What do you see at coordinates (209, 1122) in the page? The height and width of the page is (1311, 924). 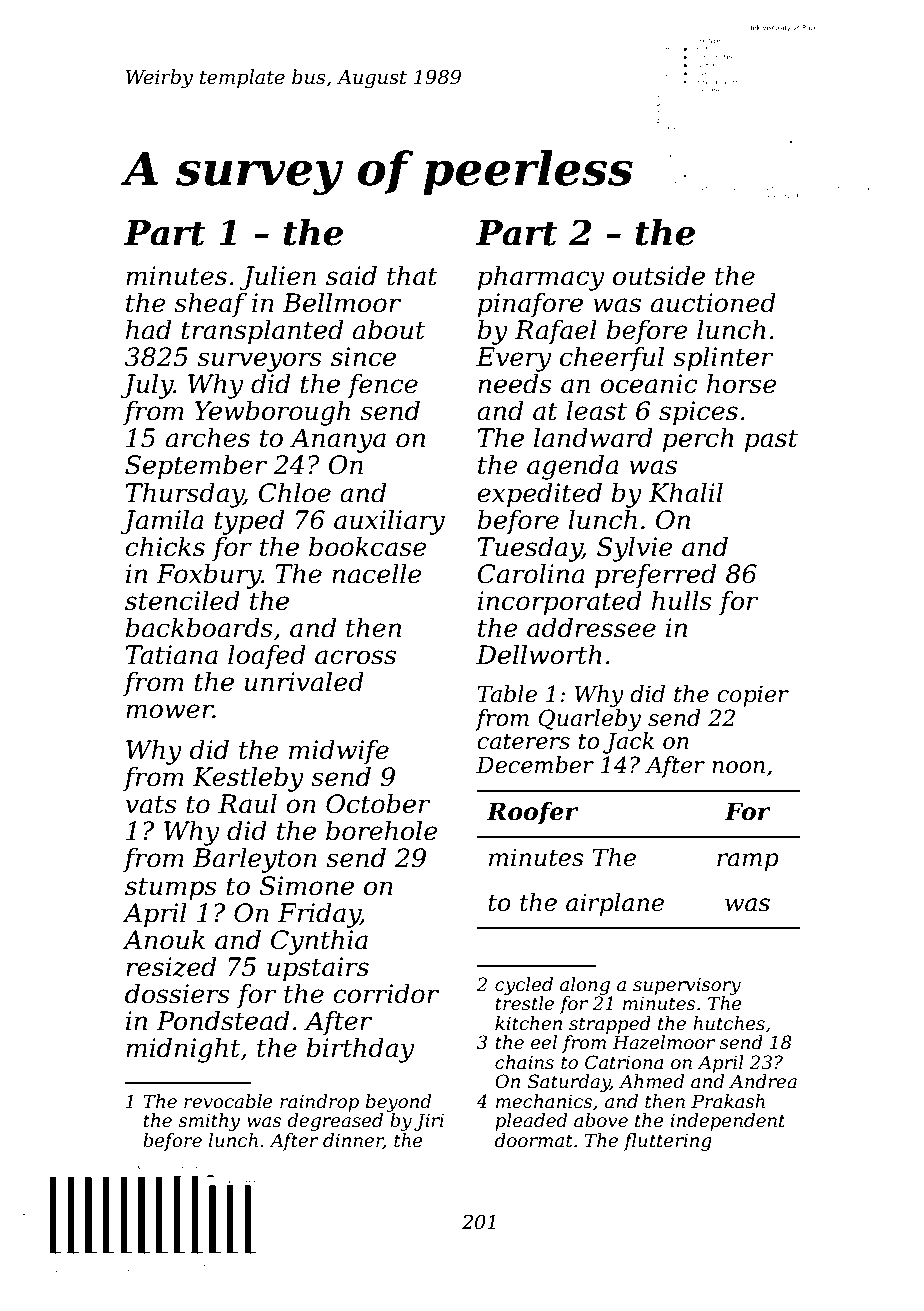 I see `smithy` at bounding box center [209, 1122].
